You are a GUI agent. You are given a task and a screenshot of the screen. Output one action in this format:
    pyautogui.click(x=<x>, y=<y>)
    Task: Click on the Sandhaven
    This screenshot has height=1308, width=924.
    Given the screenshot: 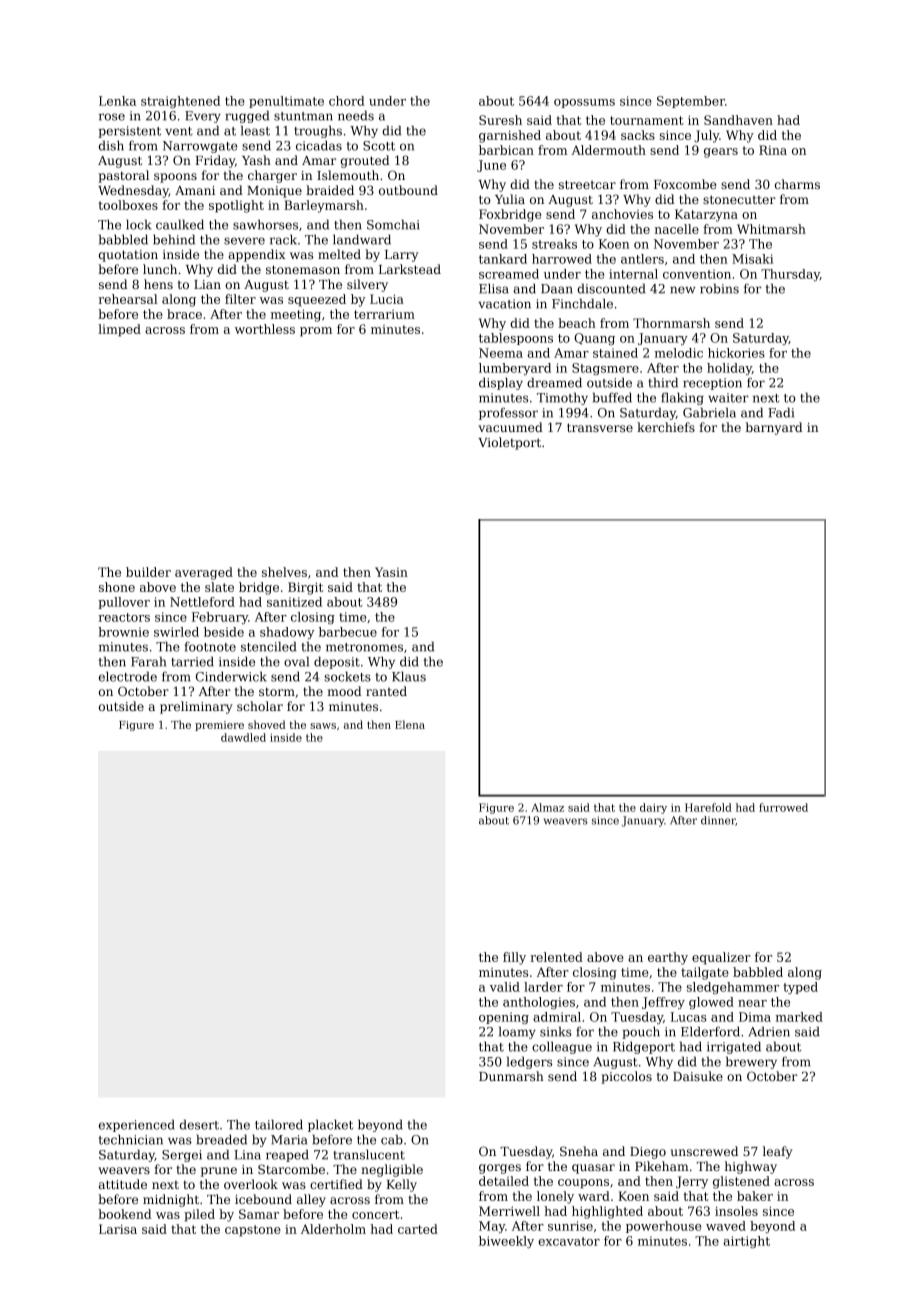 What is the action you would take?
    pyautogui.click(x=738, y=120)
